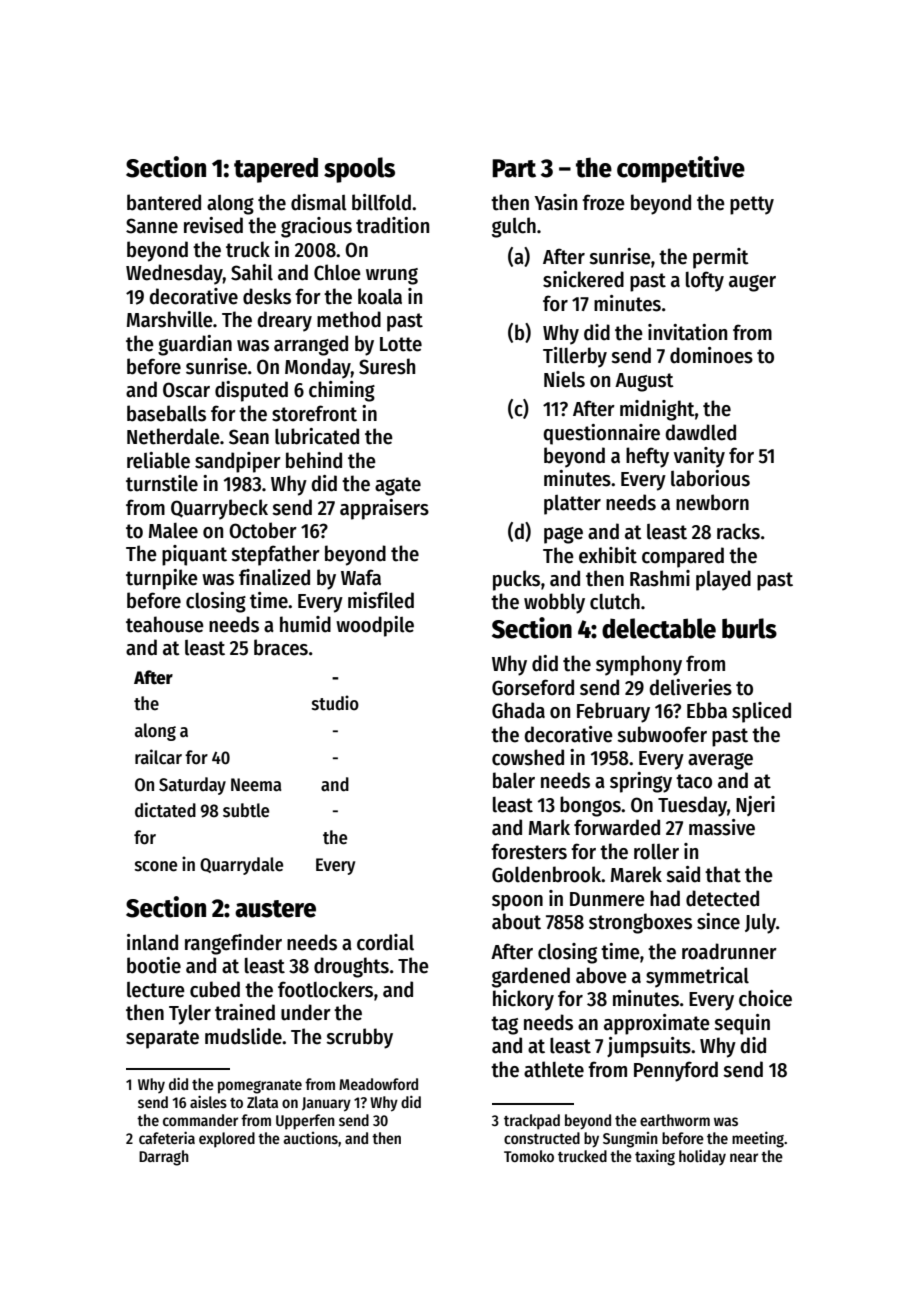 This page has width=924, height=1311. Describe the element at coordinates (711, 355) in the page. I see `dominoes` at that location.
